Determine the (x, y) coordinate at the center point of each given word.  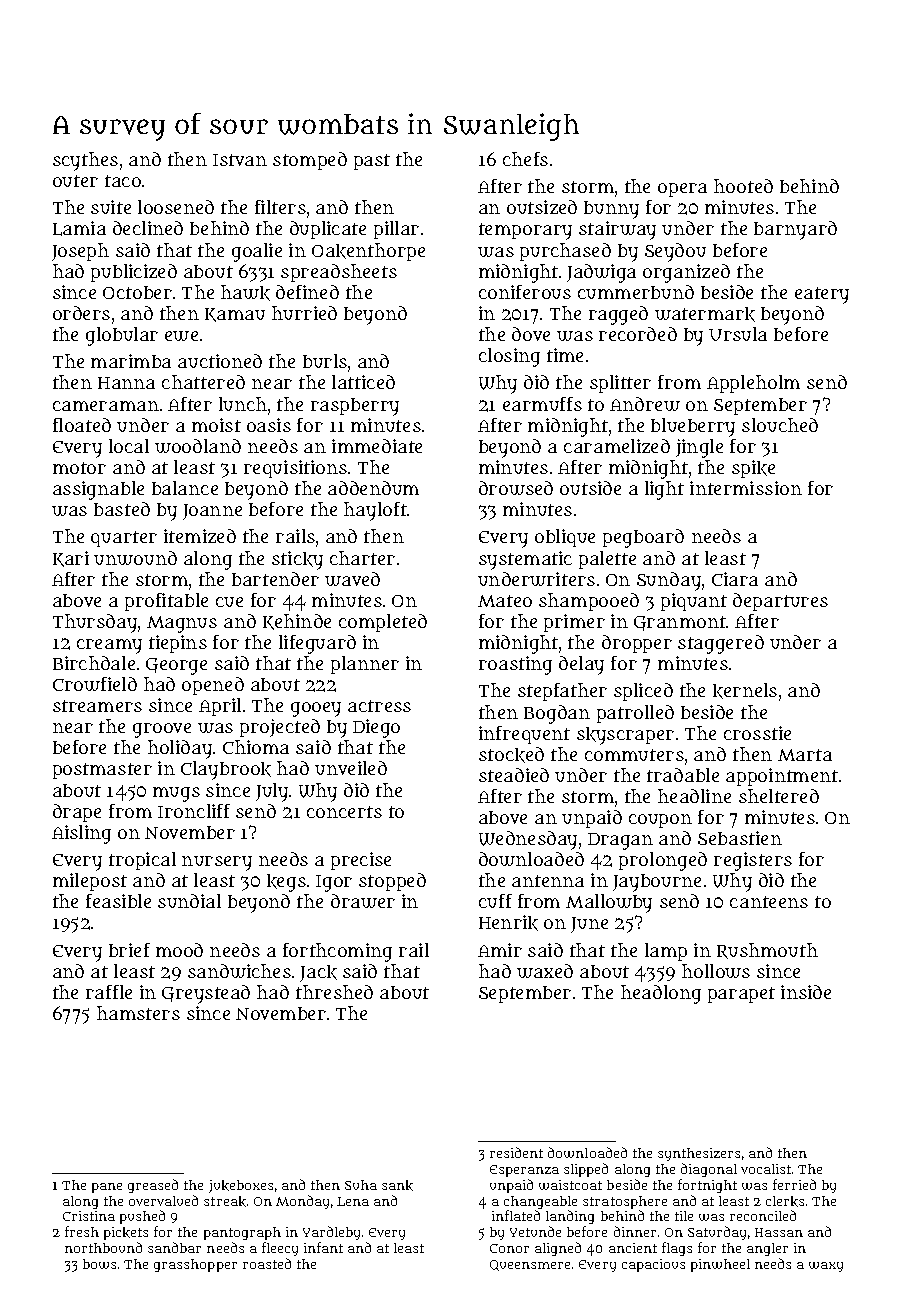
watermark (705, 314)
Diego (376, 728)
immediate (377, 446)
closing (509, 357)
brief (129, 950)
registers (753, 861)
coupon (660, 821)
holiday (180, 749)
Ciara (735, 579)
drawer (363, 901)
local (129, 446)
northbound (103, 1247)
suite (111, 207)
